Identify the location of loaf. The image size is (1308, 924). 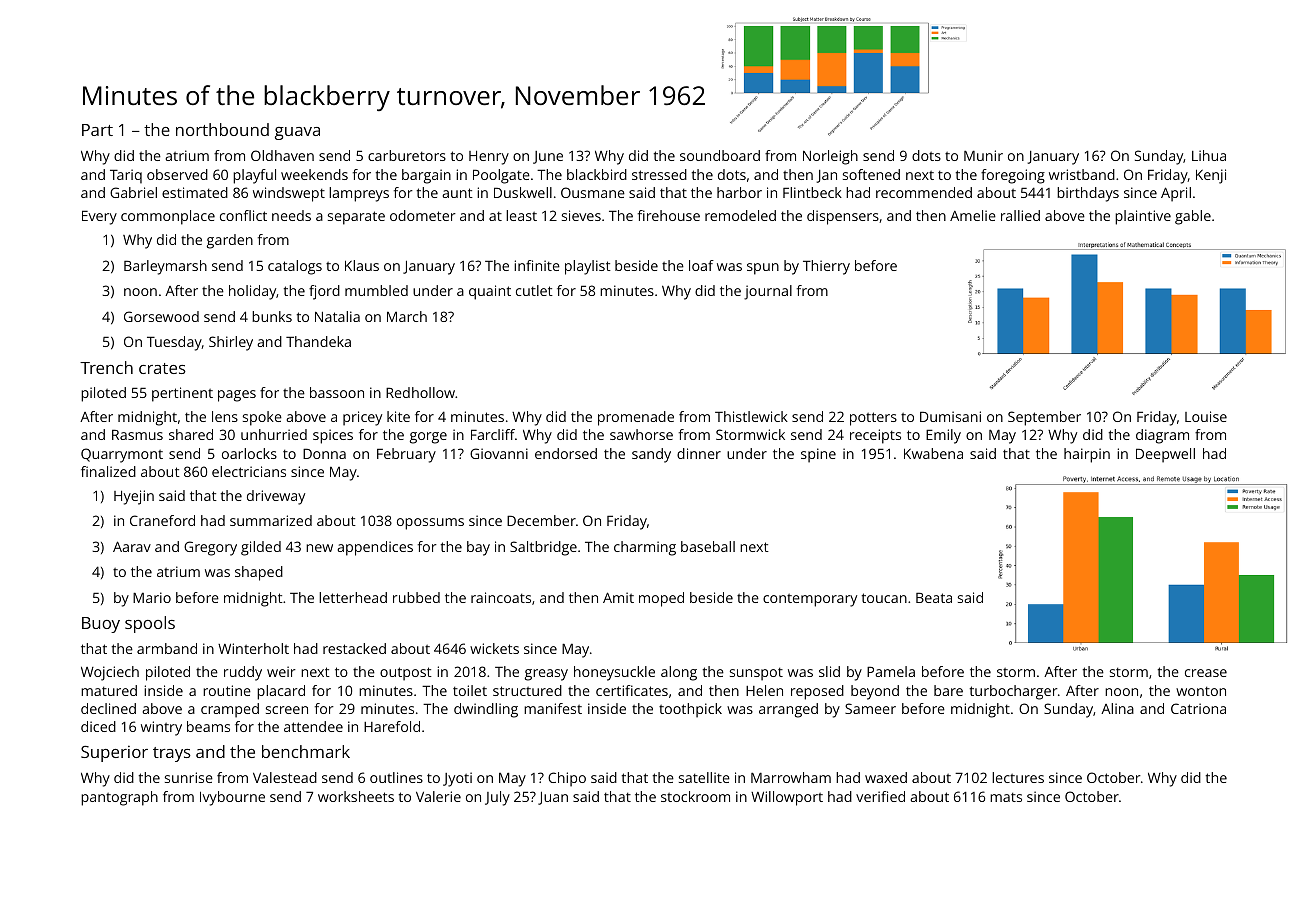
(701, 265).
